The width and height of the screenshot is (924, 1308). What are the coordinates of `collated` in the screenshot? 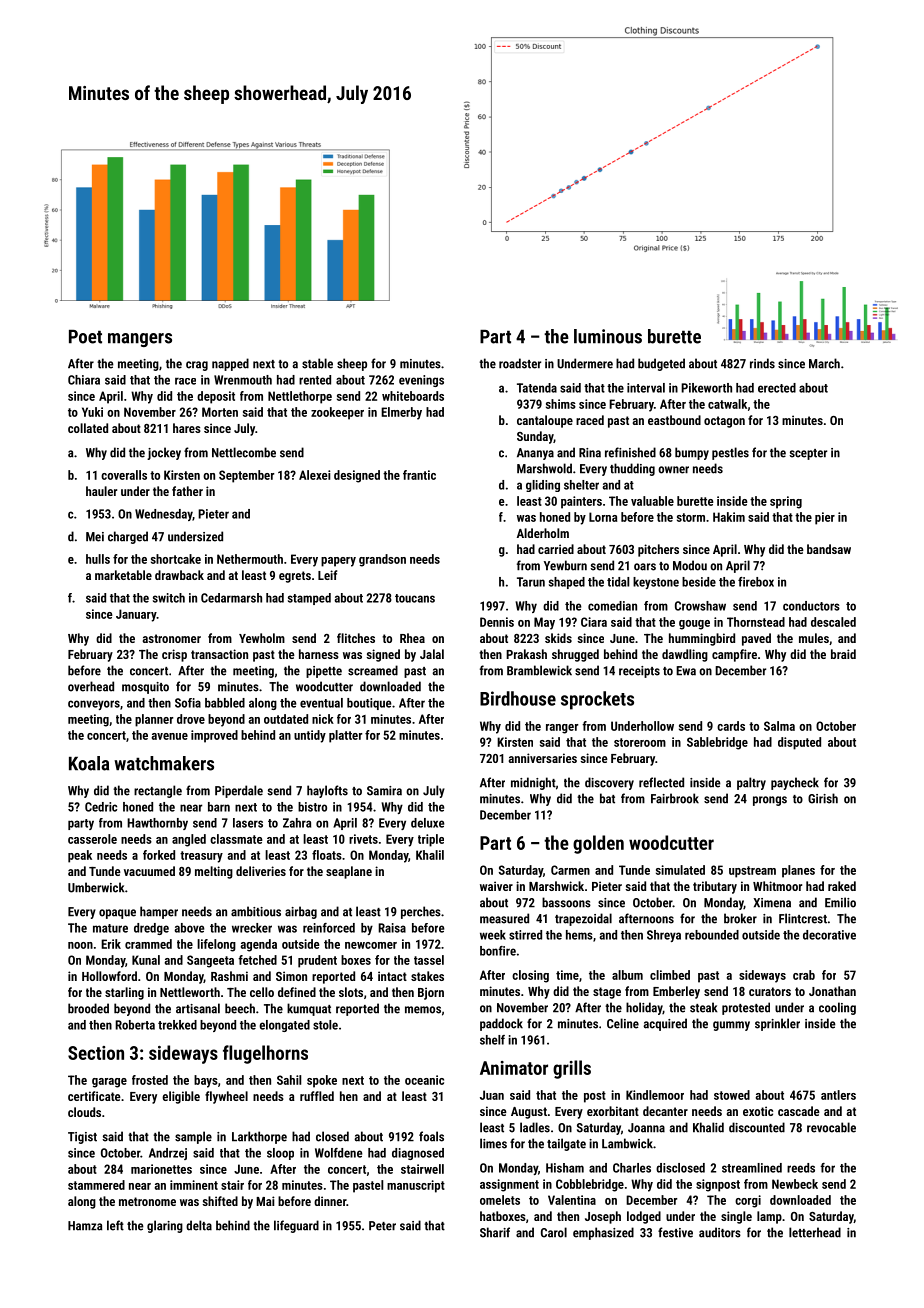 It's located at (88, 428).
